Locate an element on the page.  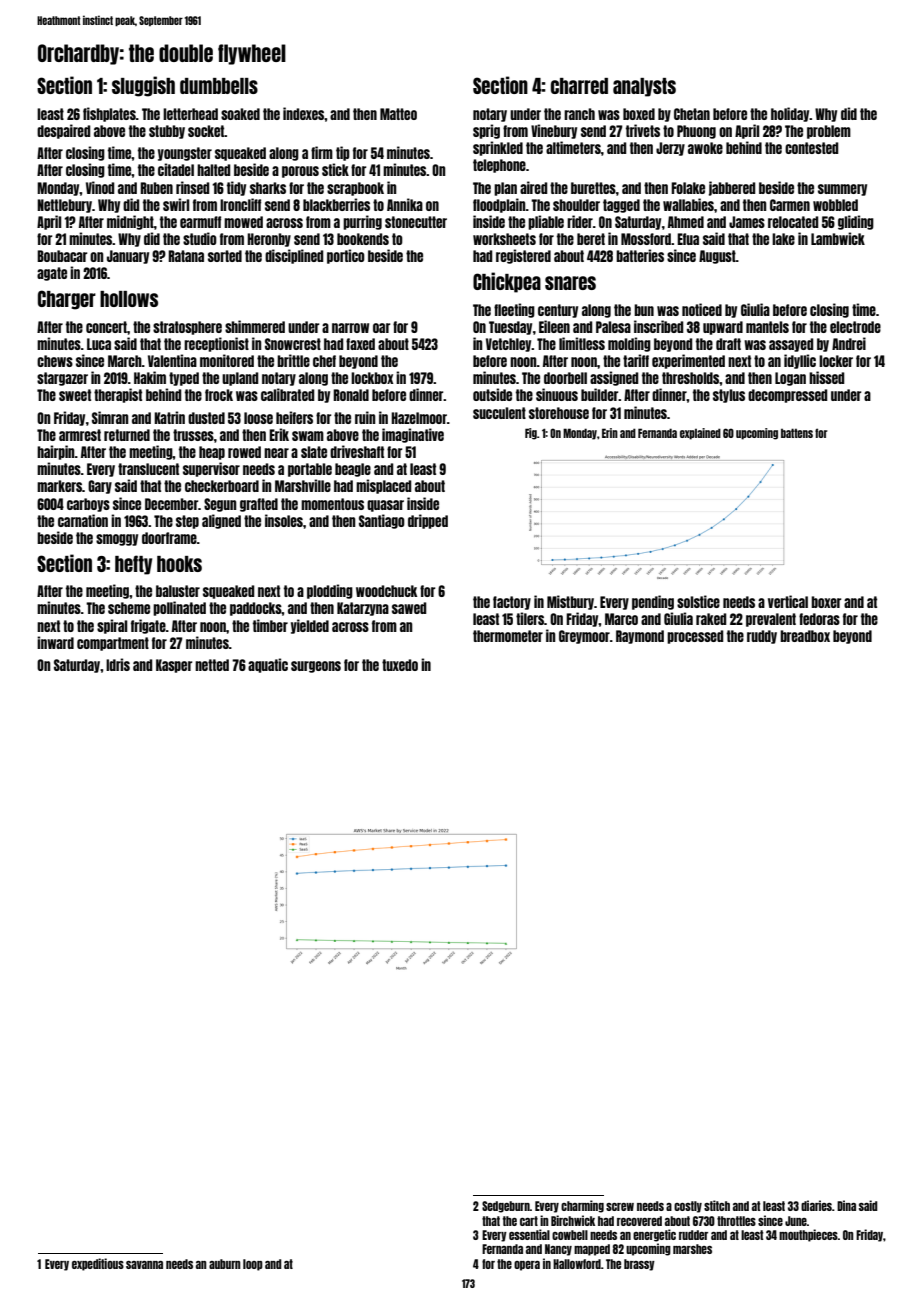
tuxedo is located at coordinates (400, 665).
